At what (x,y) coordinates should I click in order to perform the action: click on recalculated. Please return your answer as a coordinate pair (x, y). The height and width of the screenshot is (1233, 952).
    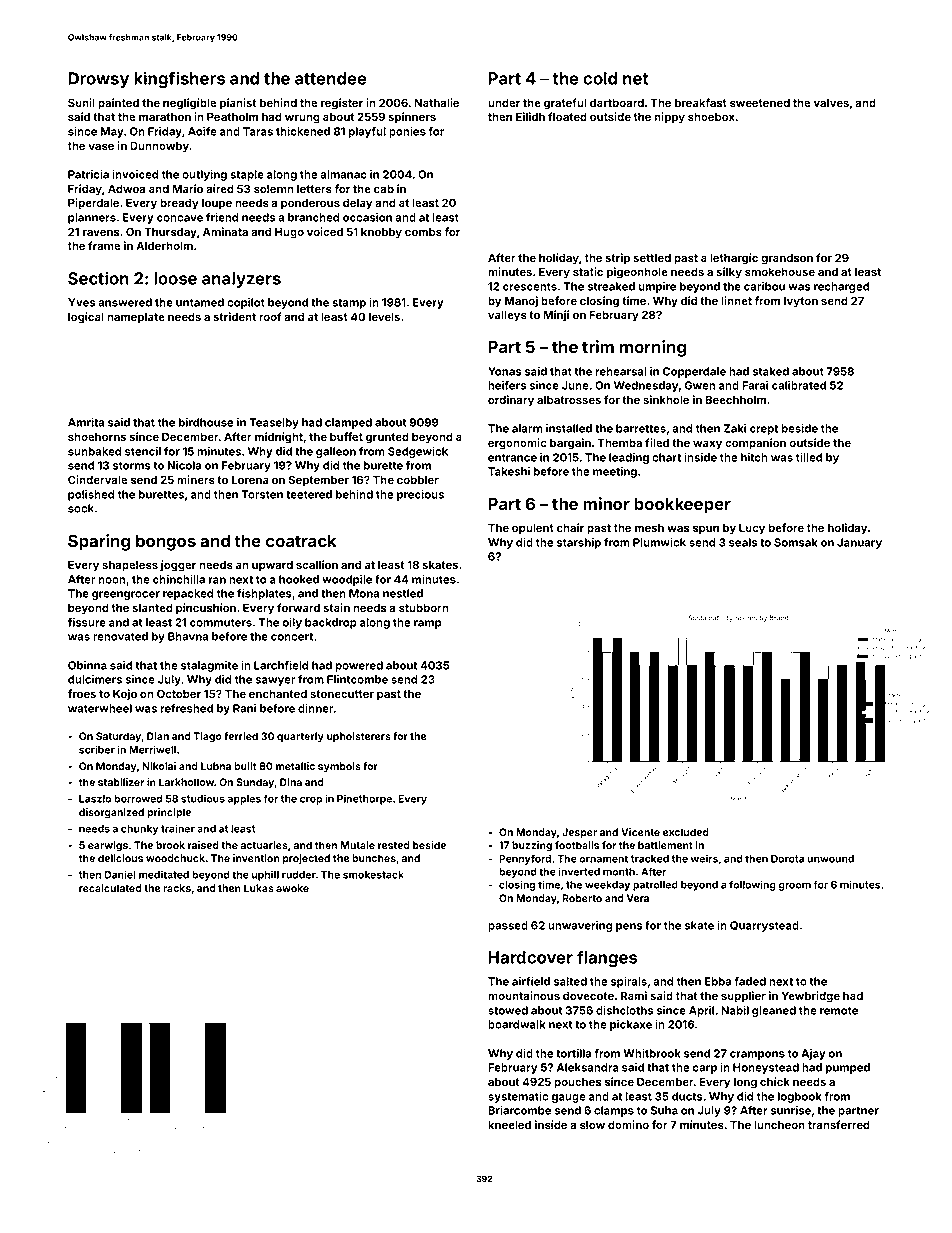
    Looking at the image, I should click on (110, 888).
